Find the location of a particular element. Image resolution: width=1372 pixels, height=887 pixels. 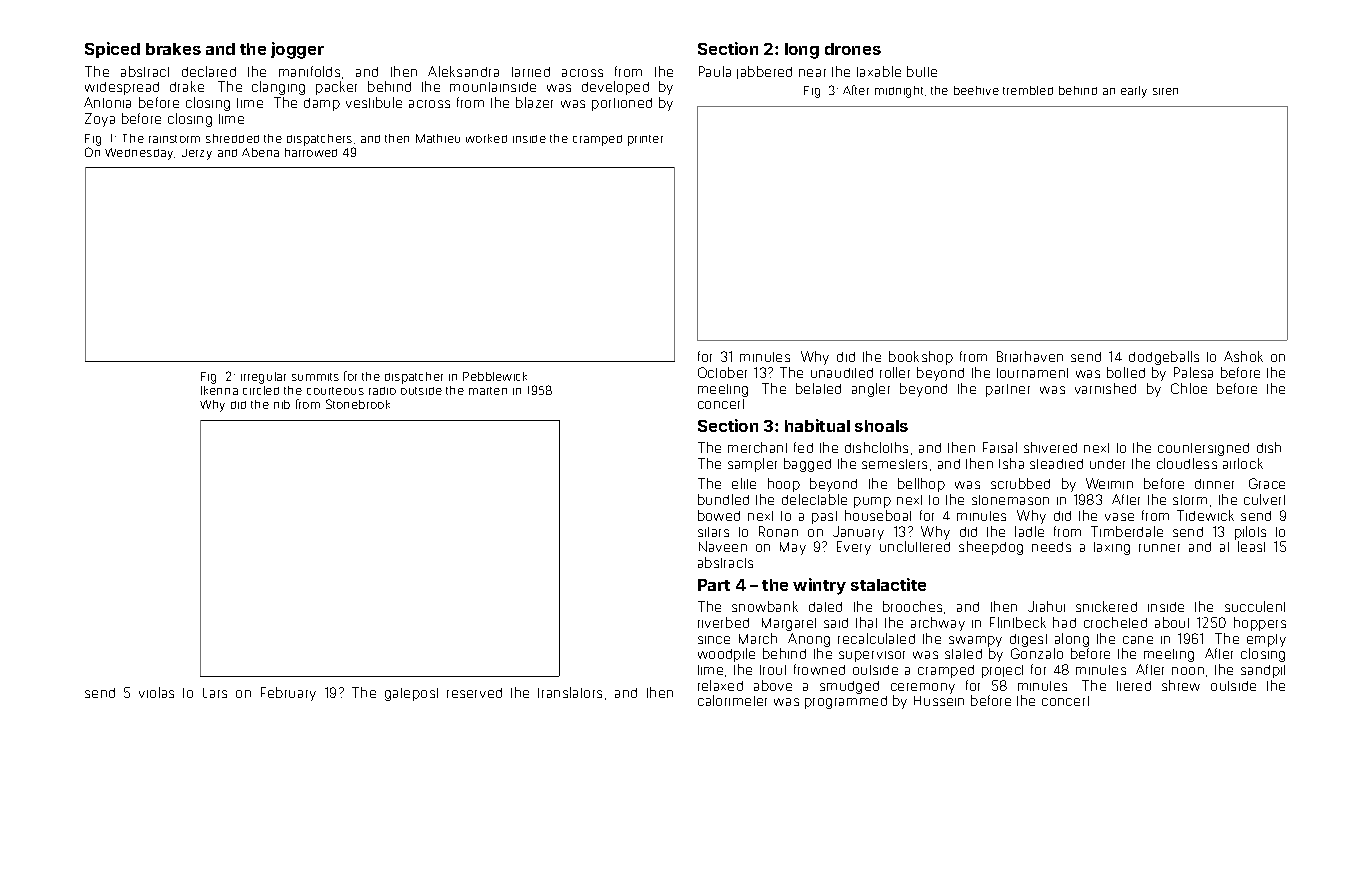

Ashok is located at coordinates (1243, 356).
